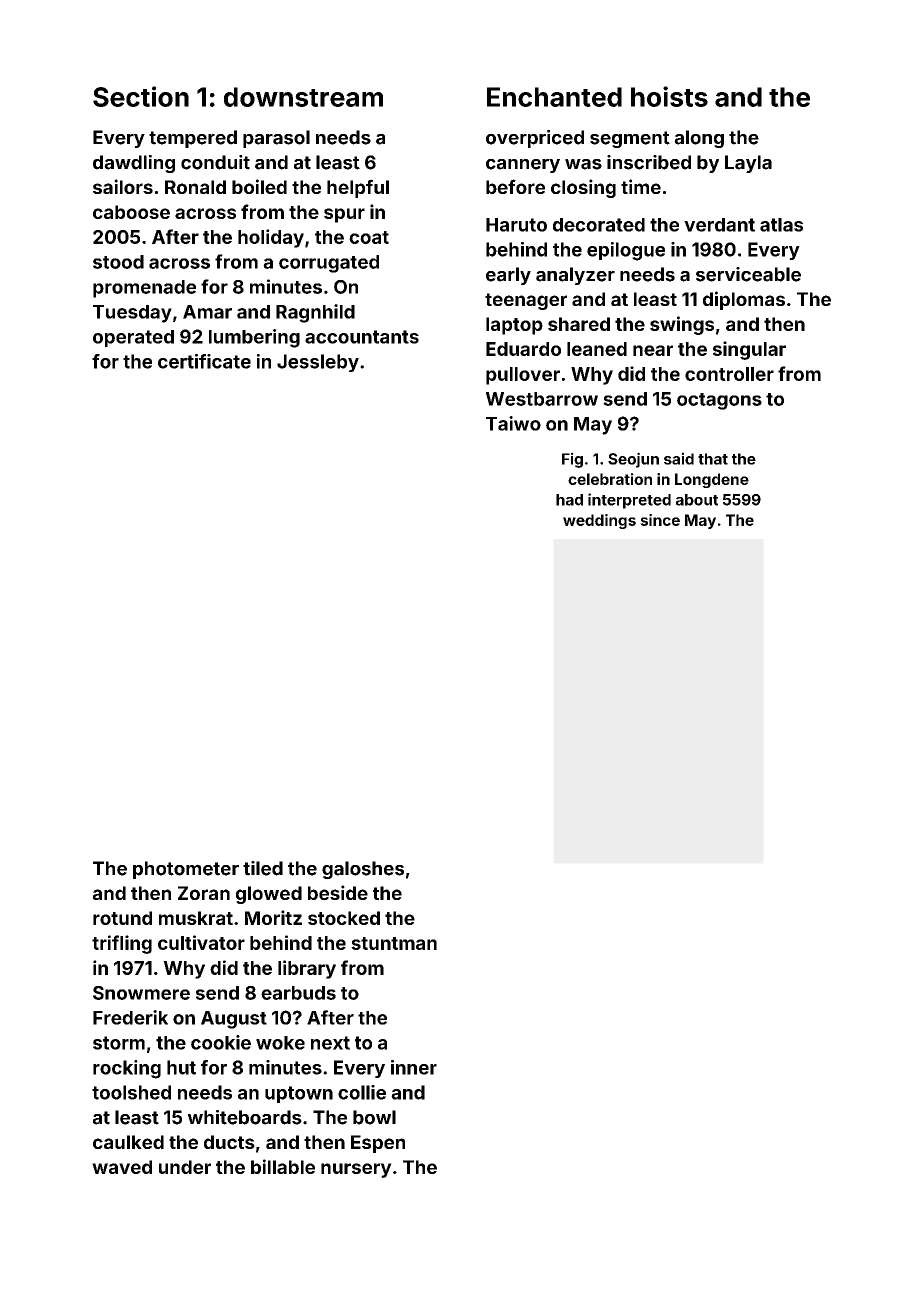 The width and height of the screenshot is (924, 1311). I want to click on Taiwo, so click(513, 423).
